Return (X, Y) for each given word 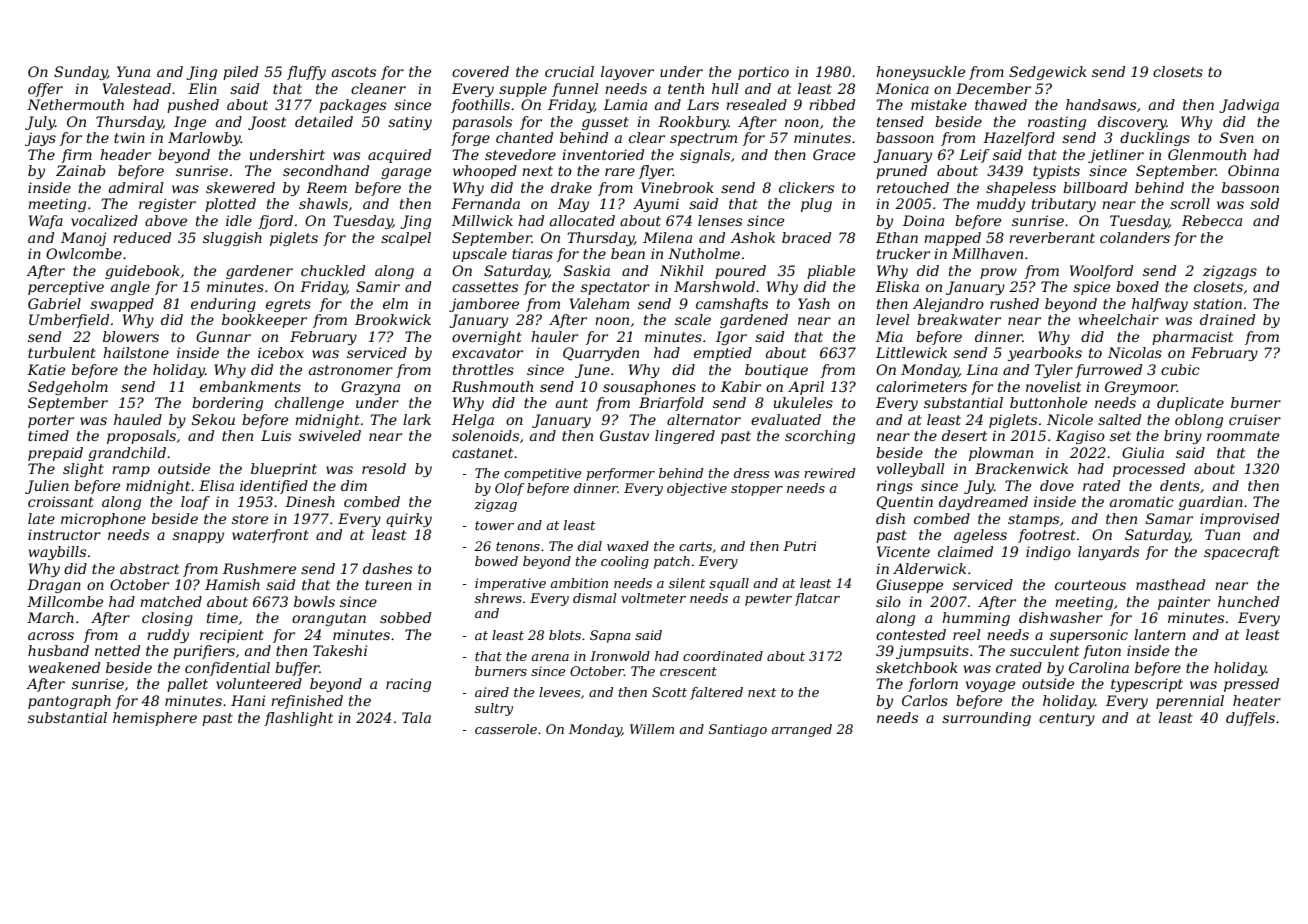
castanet (482, 453)
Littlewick (911, 352)
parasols (482, 123)
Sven (1237, 137)
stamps (1033, 520)
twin (129, 137)
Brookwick (393, 319)
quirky (409, 520)
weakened (64, 667)
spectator (615, 288)
